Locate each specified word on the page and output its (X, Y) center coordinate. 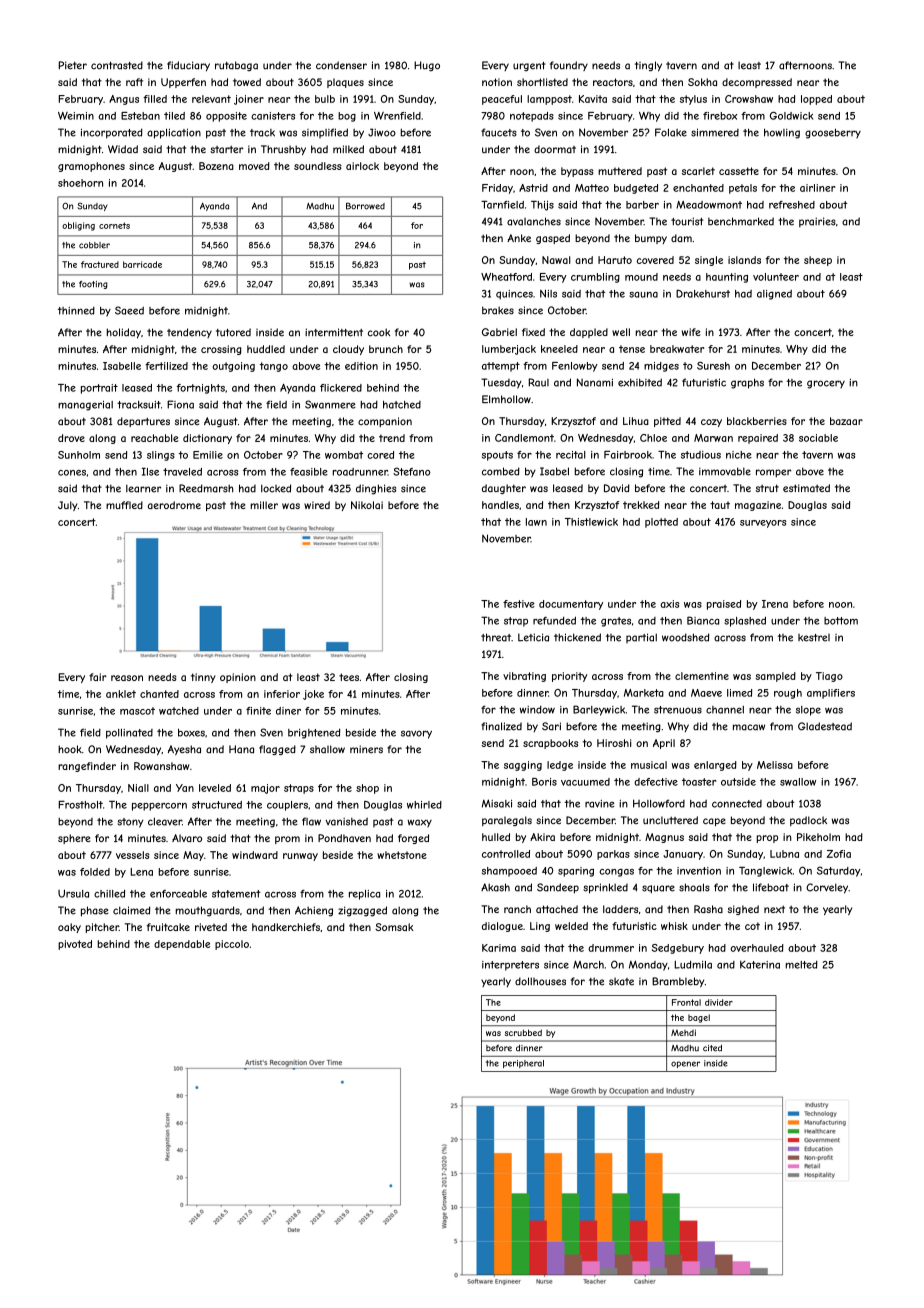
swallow (798, 782)
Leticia (533, 637)
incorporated (112, 133)
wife (691, 332)
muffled (124, 505)
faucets (499, 132)
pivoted (75, 945)
